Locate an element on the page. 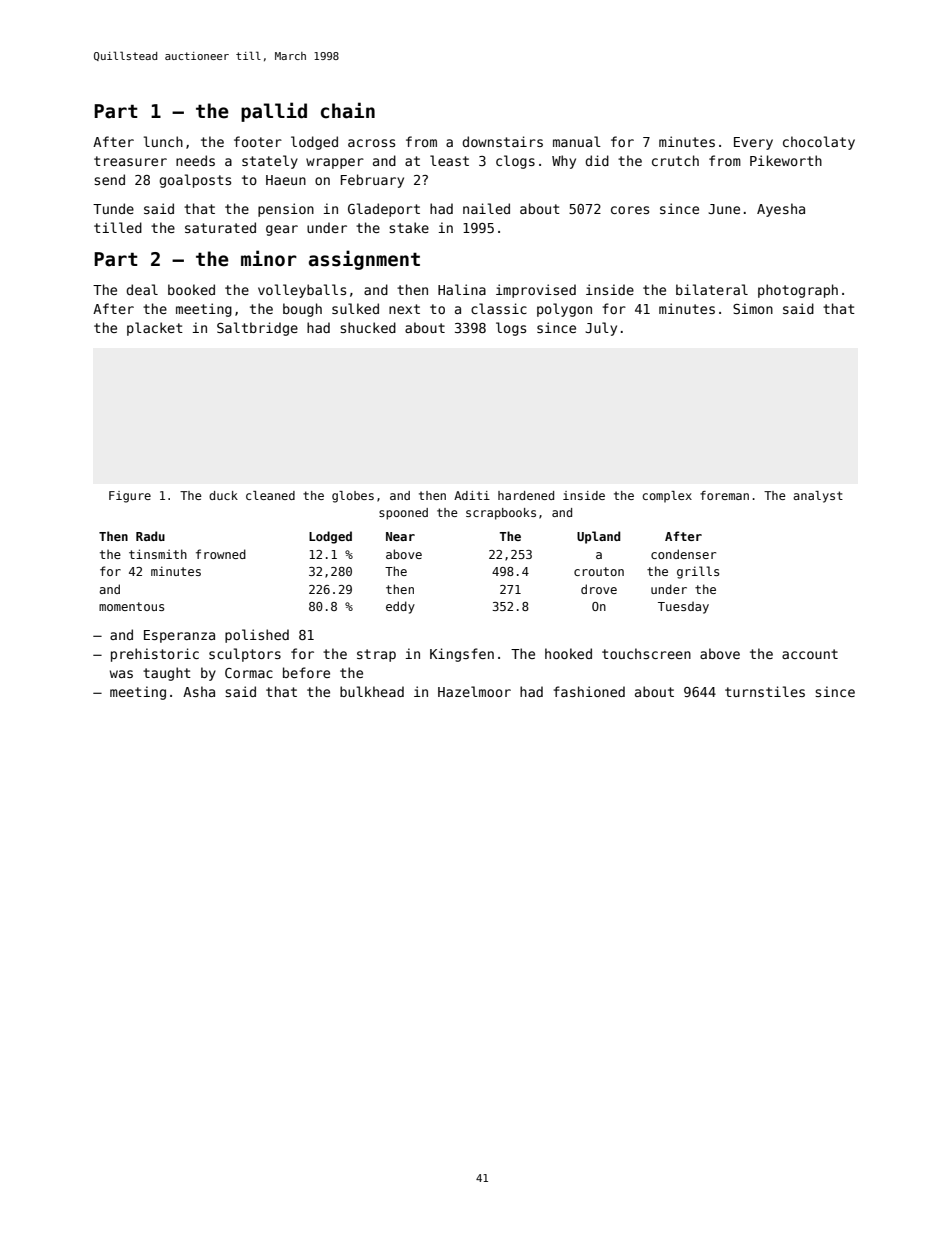 The height and width of the page is (1233, 952). downstairs is located at coordinates (502, 141).
